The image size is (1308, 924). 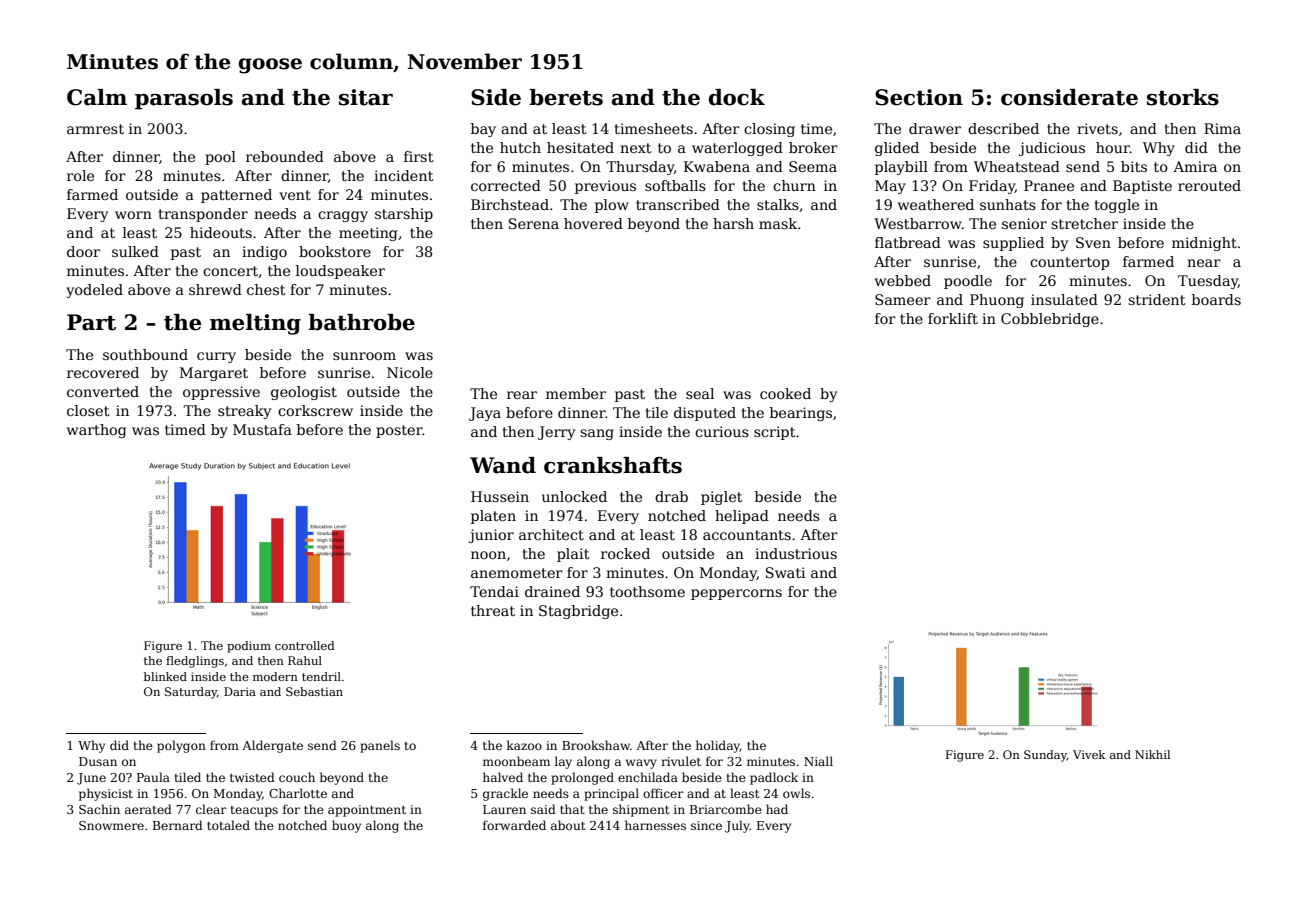 What do you see at coordinates (785, 572) in the page?
I see `Swati` at bounding box center [785, 572].
